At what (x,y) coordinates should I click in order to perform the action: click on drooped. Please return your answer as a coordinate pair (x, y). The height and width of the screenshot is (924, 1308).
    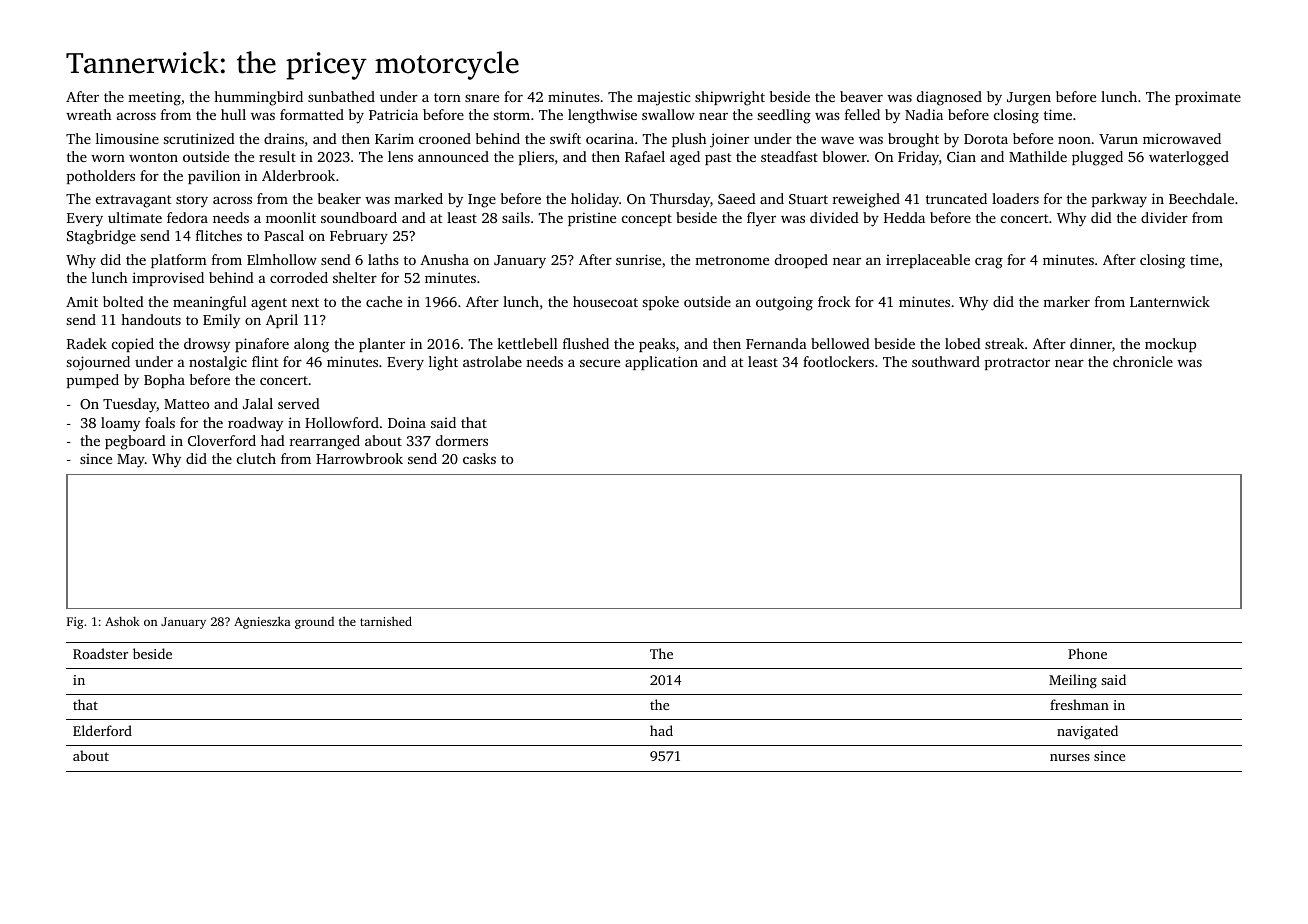
    Looking at the image, I should click on (801, 261).
